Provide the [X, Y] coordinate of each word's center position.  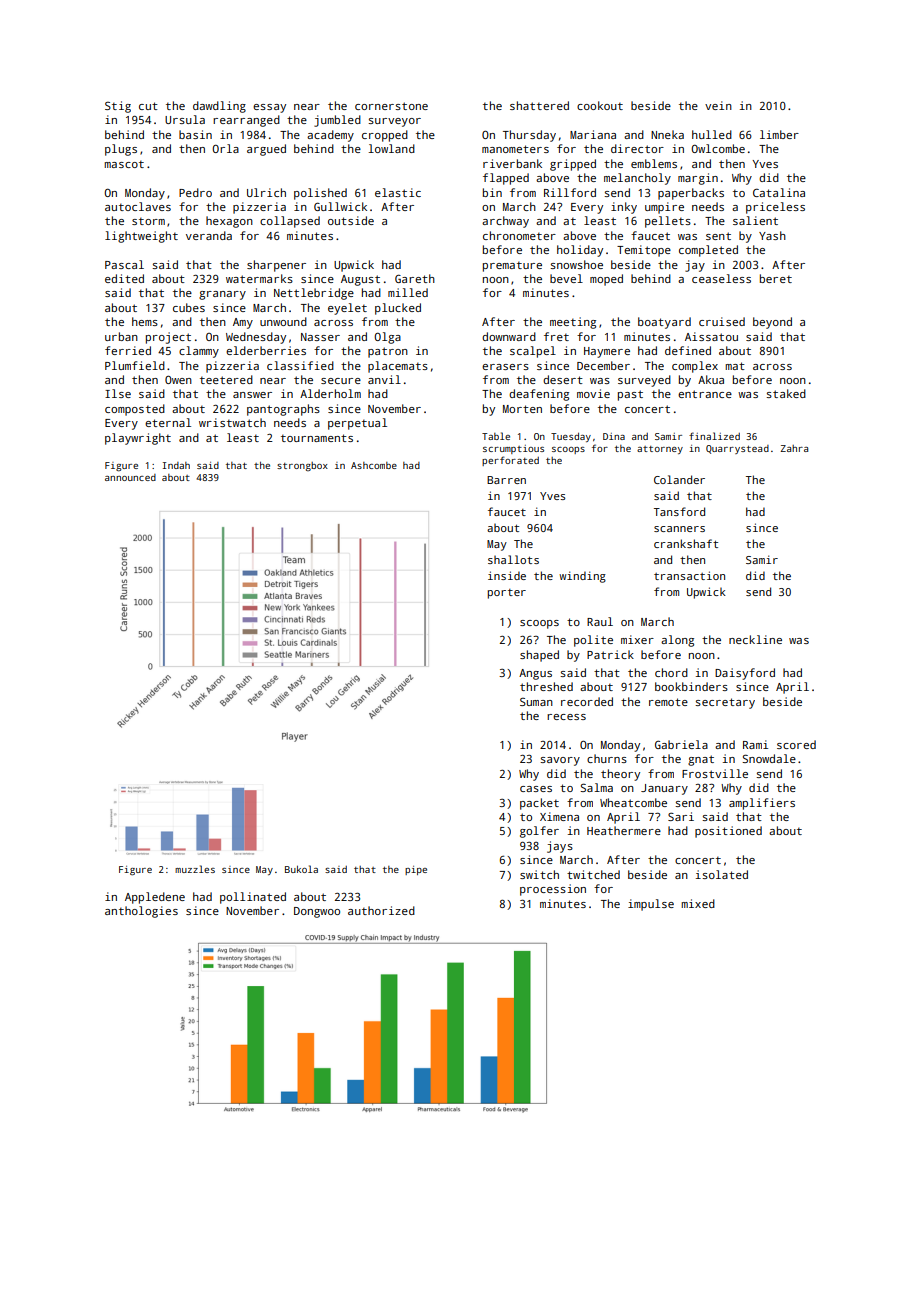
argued [266, 150]
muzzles [195, 869]
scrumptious [513, 449]
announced [130, 477]
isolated [722, 874]
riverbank [512, 163]
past [630, 395]
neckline [755, 639]
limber [779, 134]
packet [539, 804]
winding [582, 577]
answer [252, 395]
